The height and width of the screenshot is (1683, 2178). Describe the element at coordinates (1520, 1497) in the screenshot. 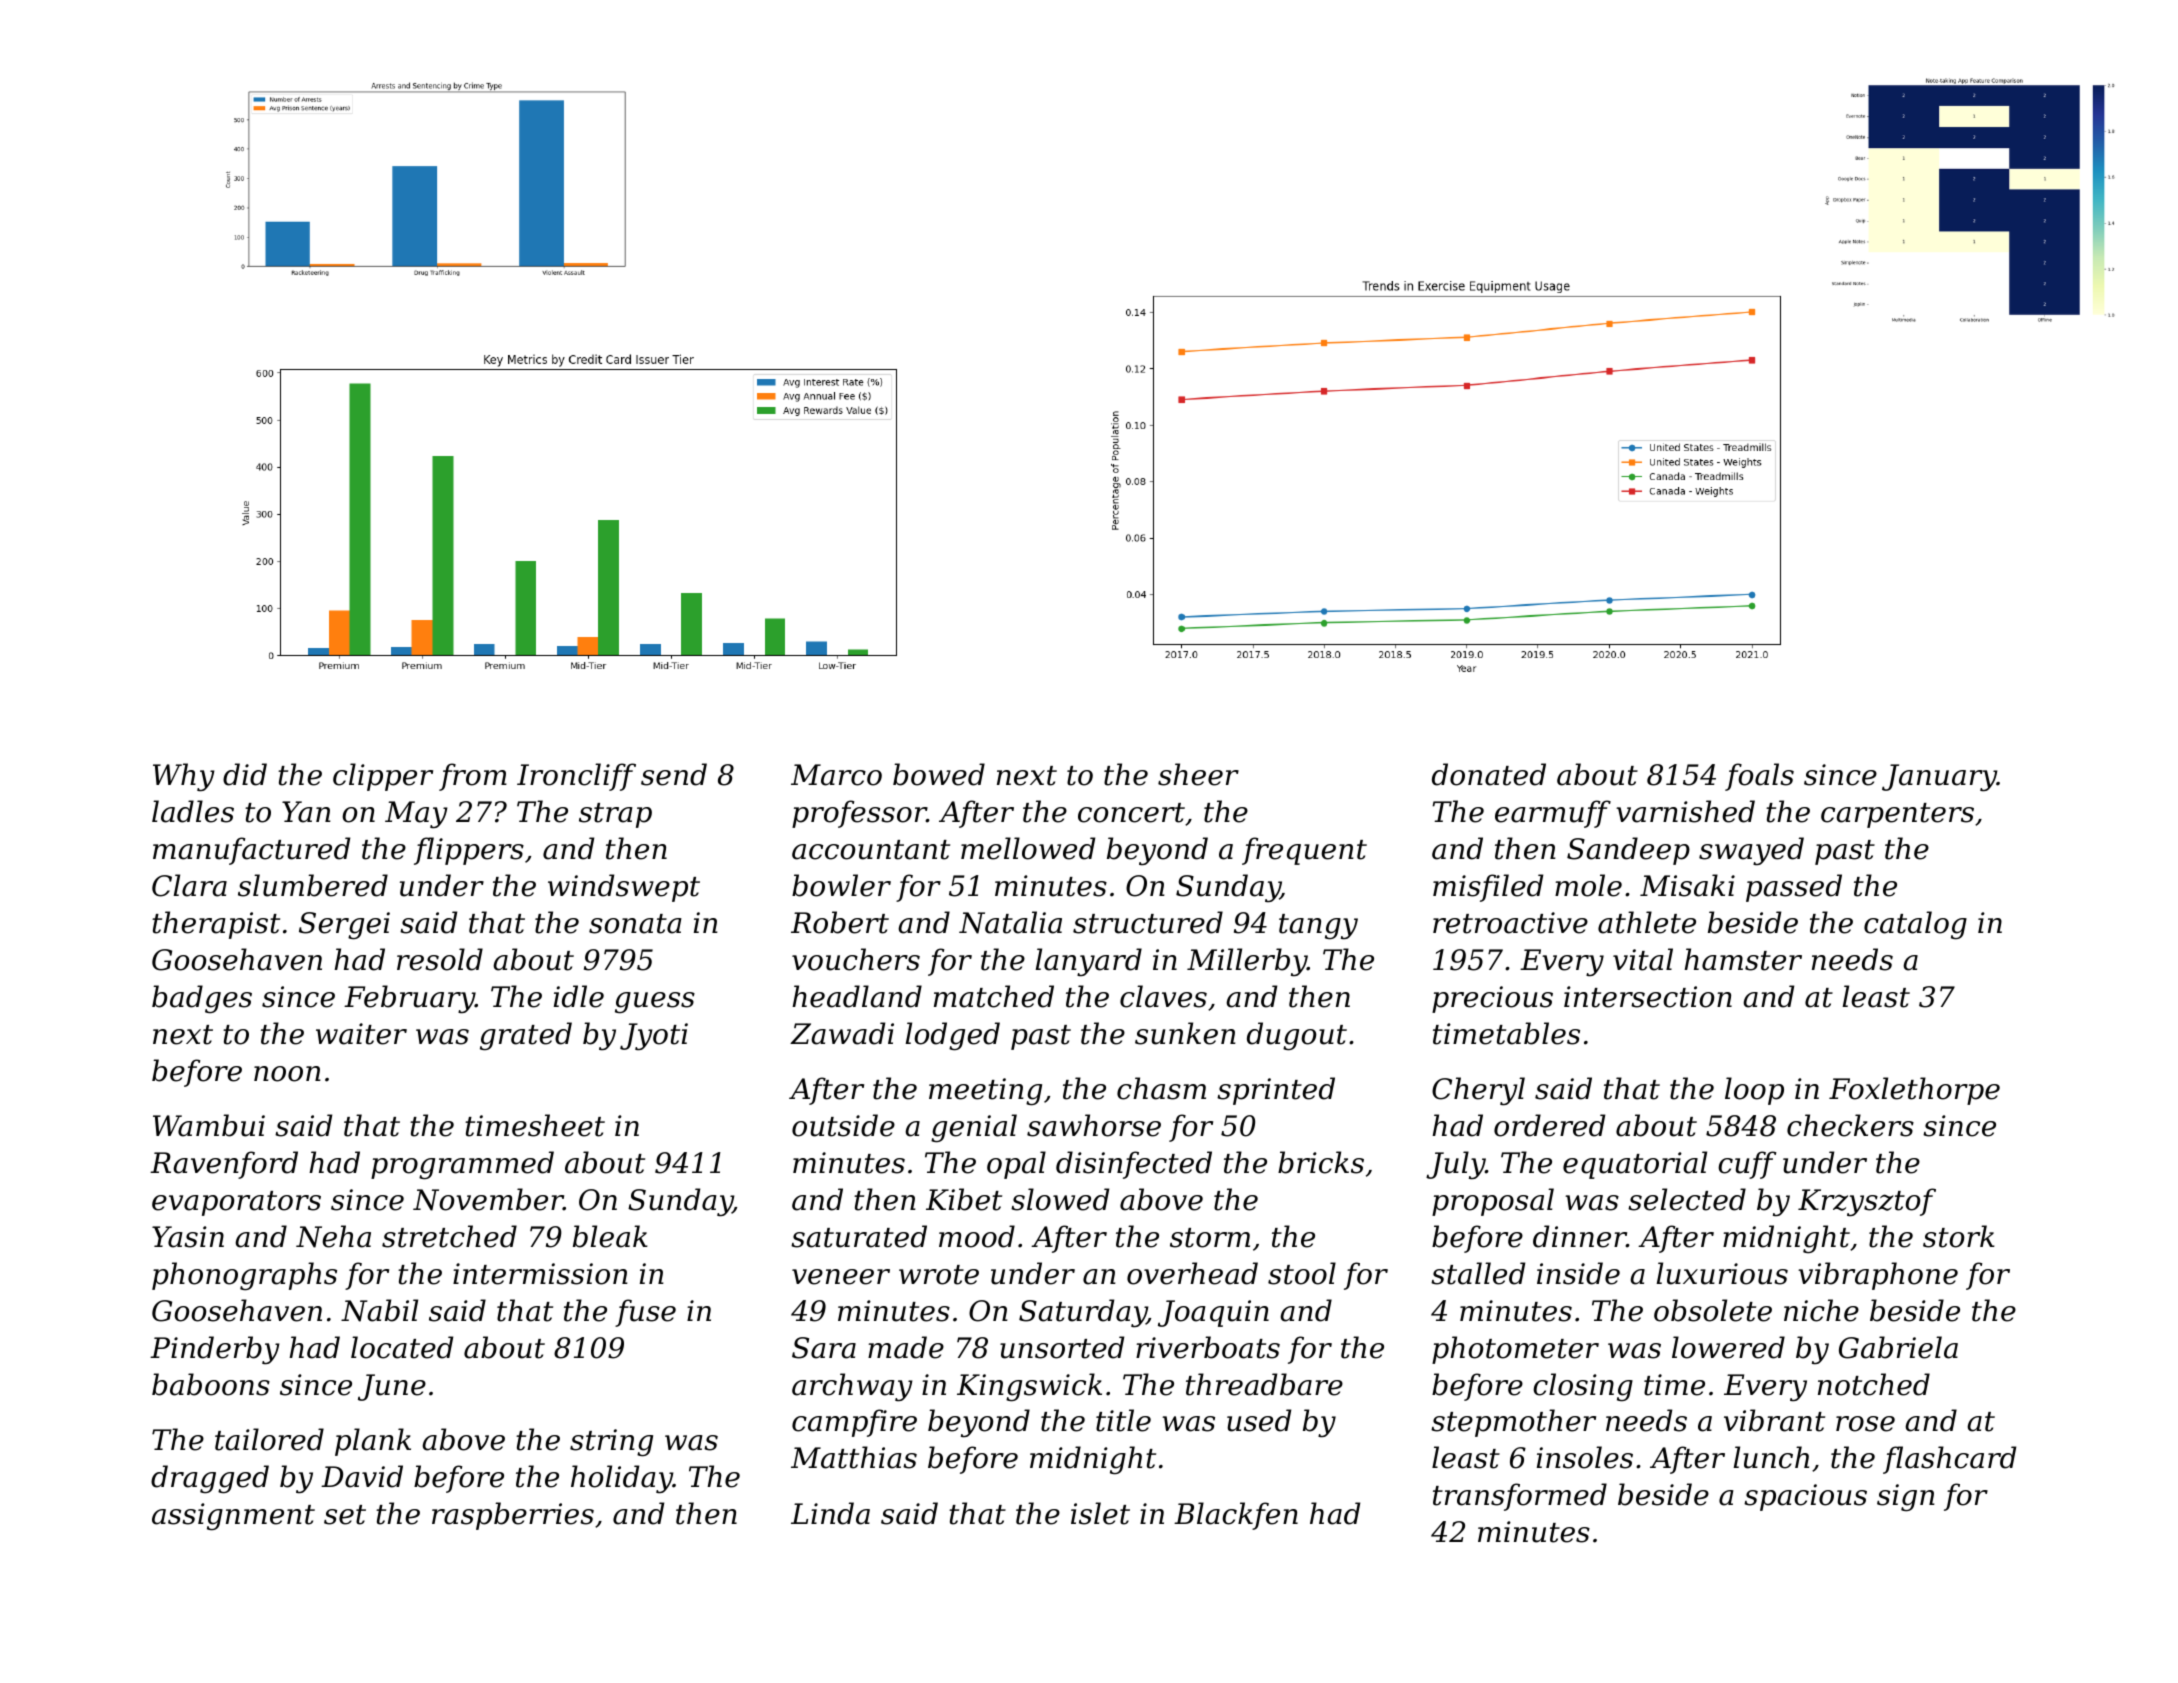

I see `transformed` at that location.
